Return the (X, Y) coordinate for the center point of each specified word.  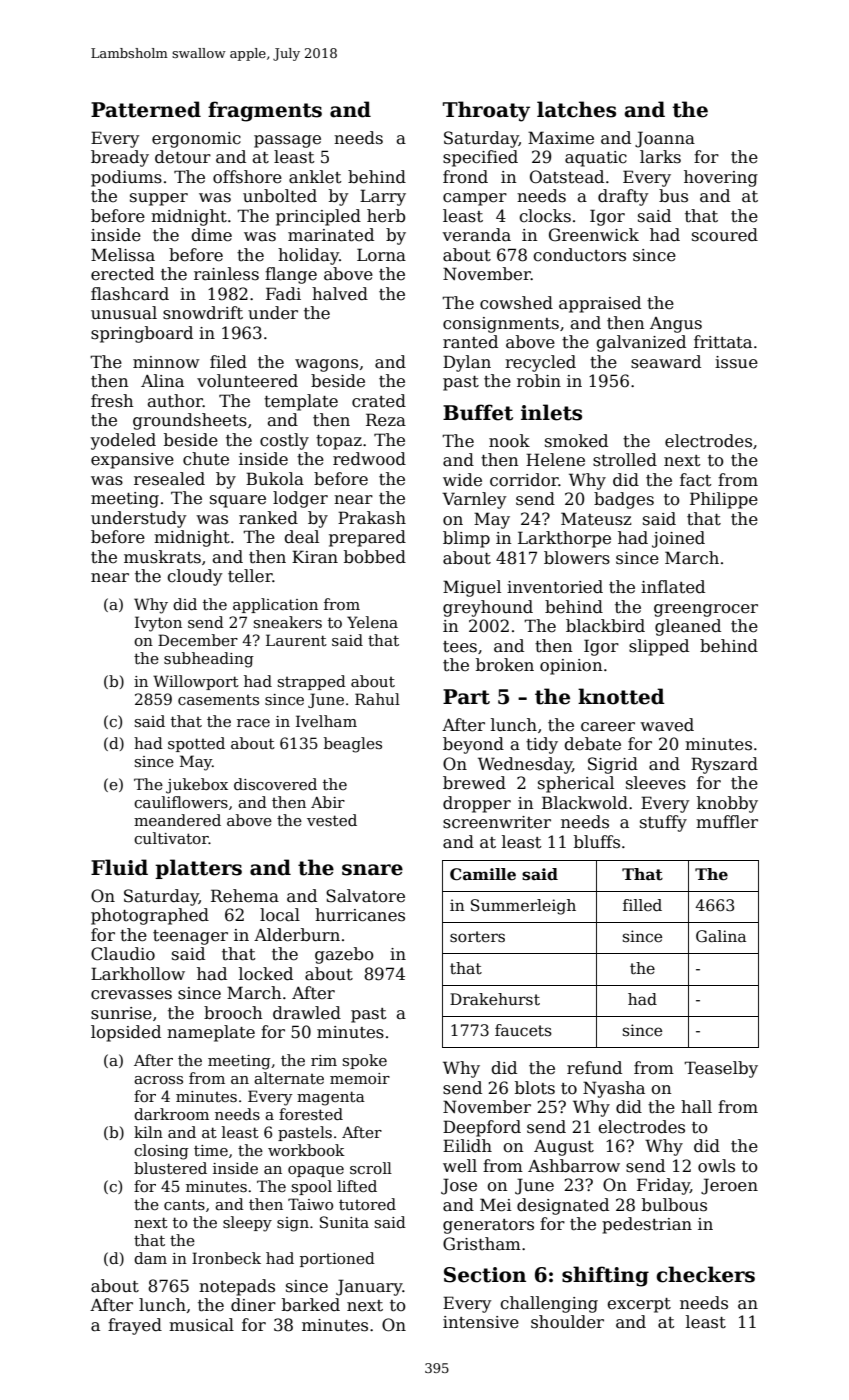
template (301, 402)
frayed (135, 1326)
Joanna (665, 139)
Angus (676, 325)
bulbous (674, 1205)
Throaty (486, 111)
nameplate (211, 1033)
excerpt (639, 1305)
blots (535, 1088)
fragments (265, 111)
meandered (177, 820)
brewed (474, 783)
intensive (481, 1322)
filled (642, 905)
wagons (326, 365)
